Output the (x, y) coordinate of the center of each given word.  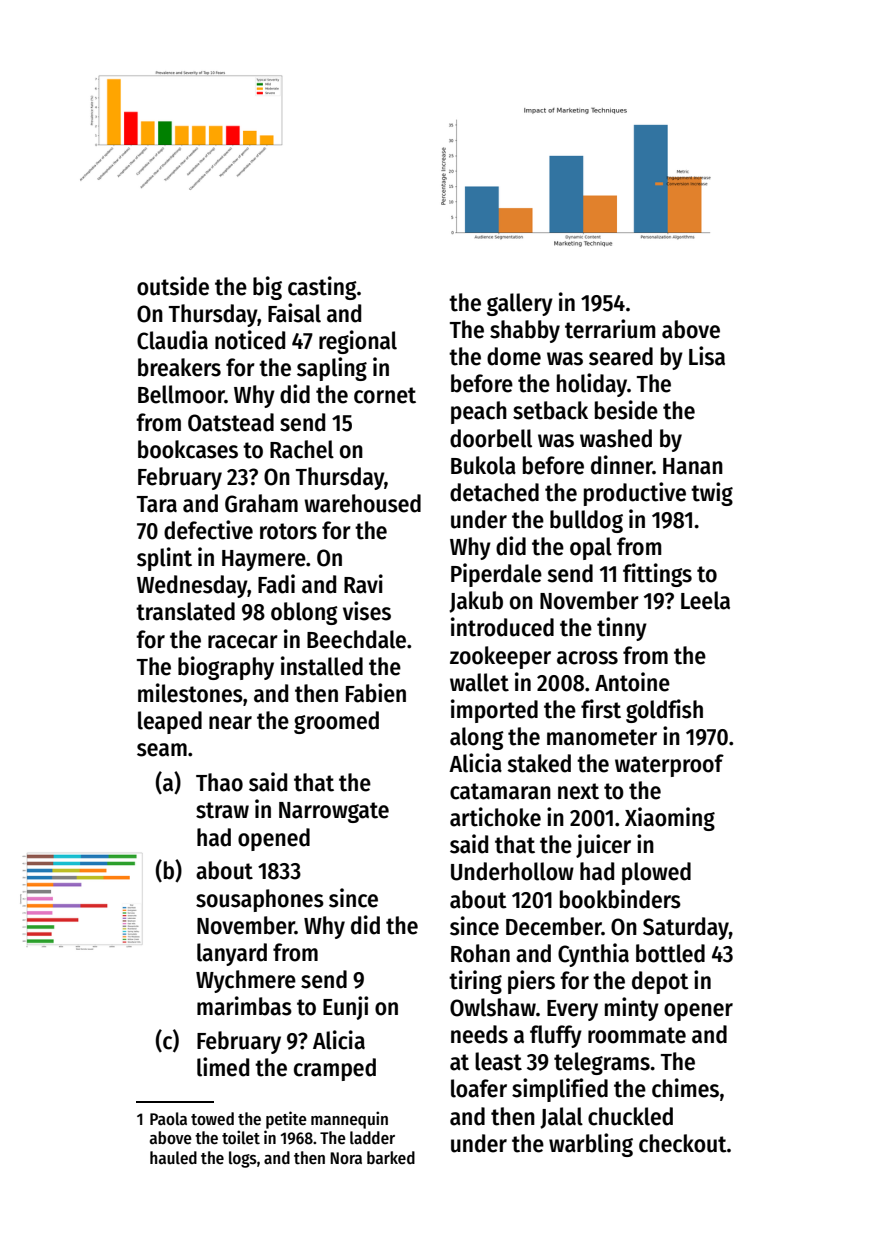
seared (621, 356)
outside (173, 286)
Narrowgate (334, 812)
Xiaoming (670, 819)
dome (514, 356)
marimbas (244, 1006)
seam (162, 750)
